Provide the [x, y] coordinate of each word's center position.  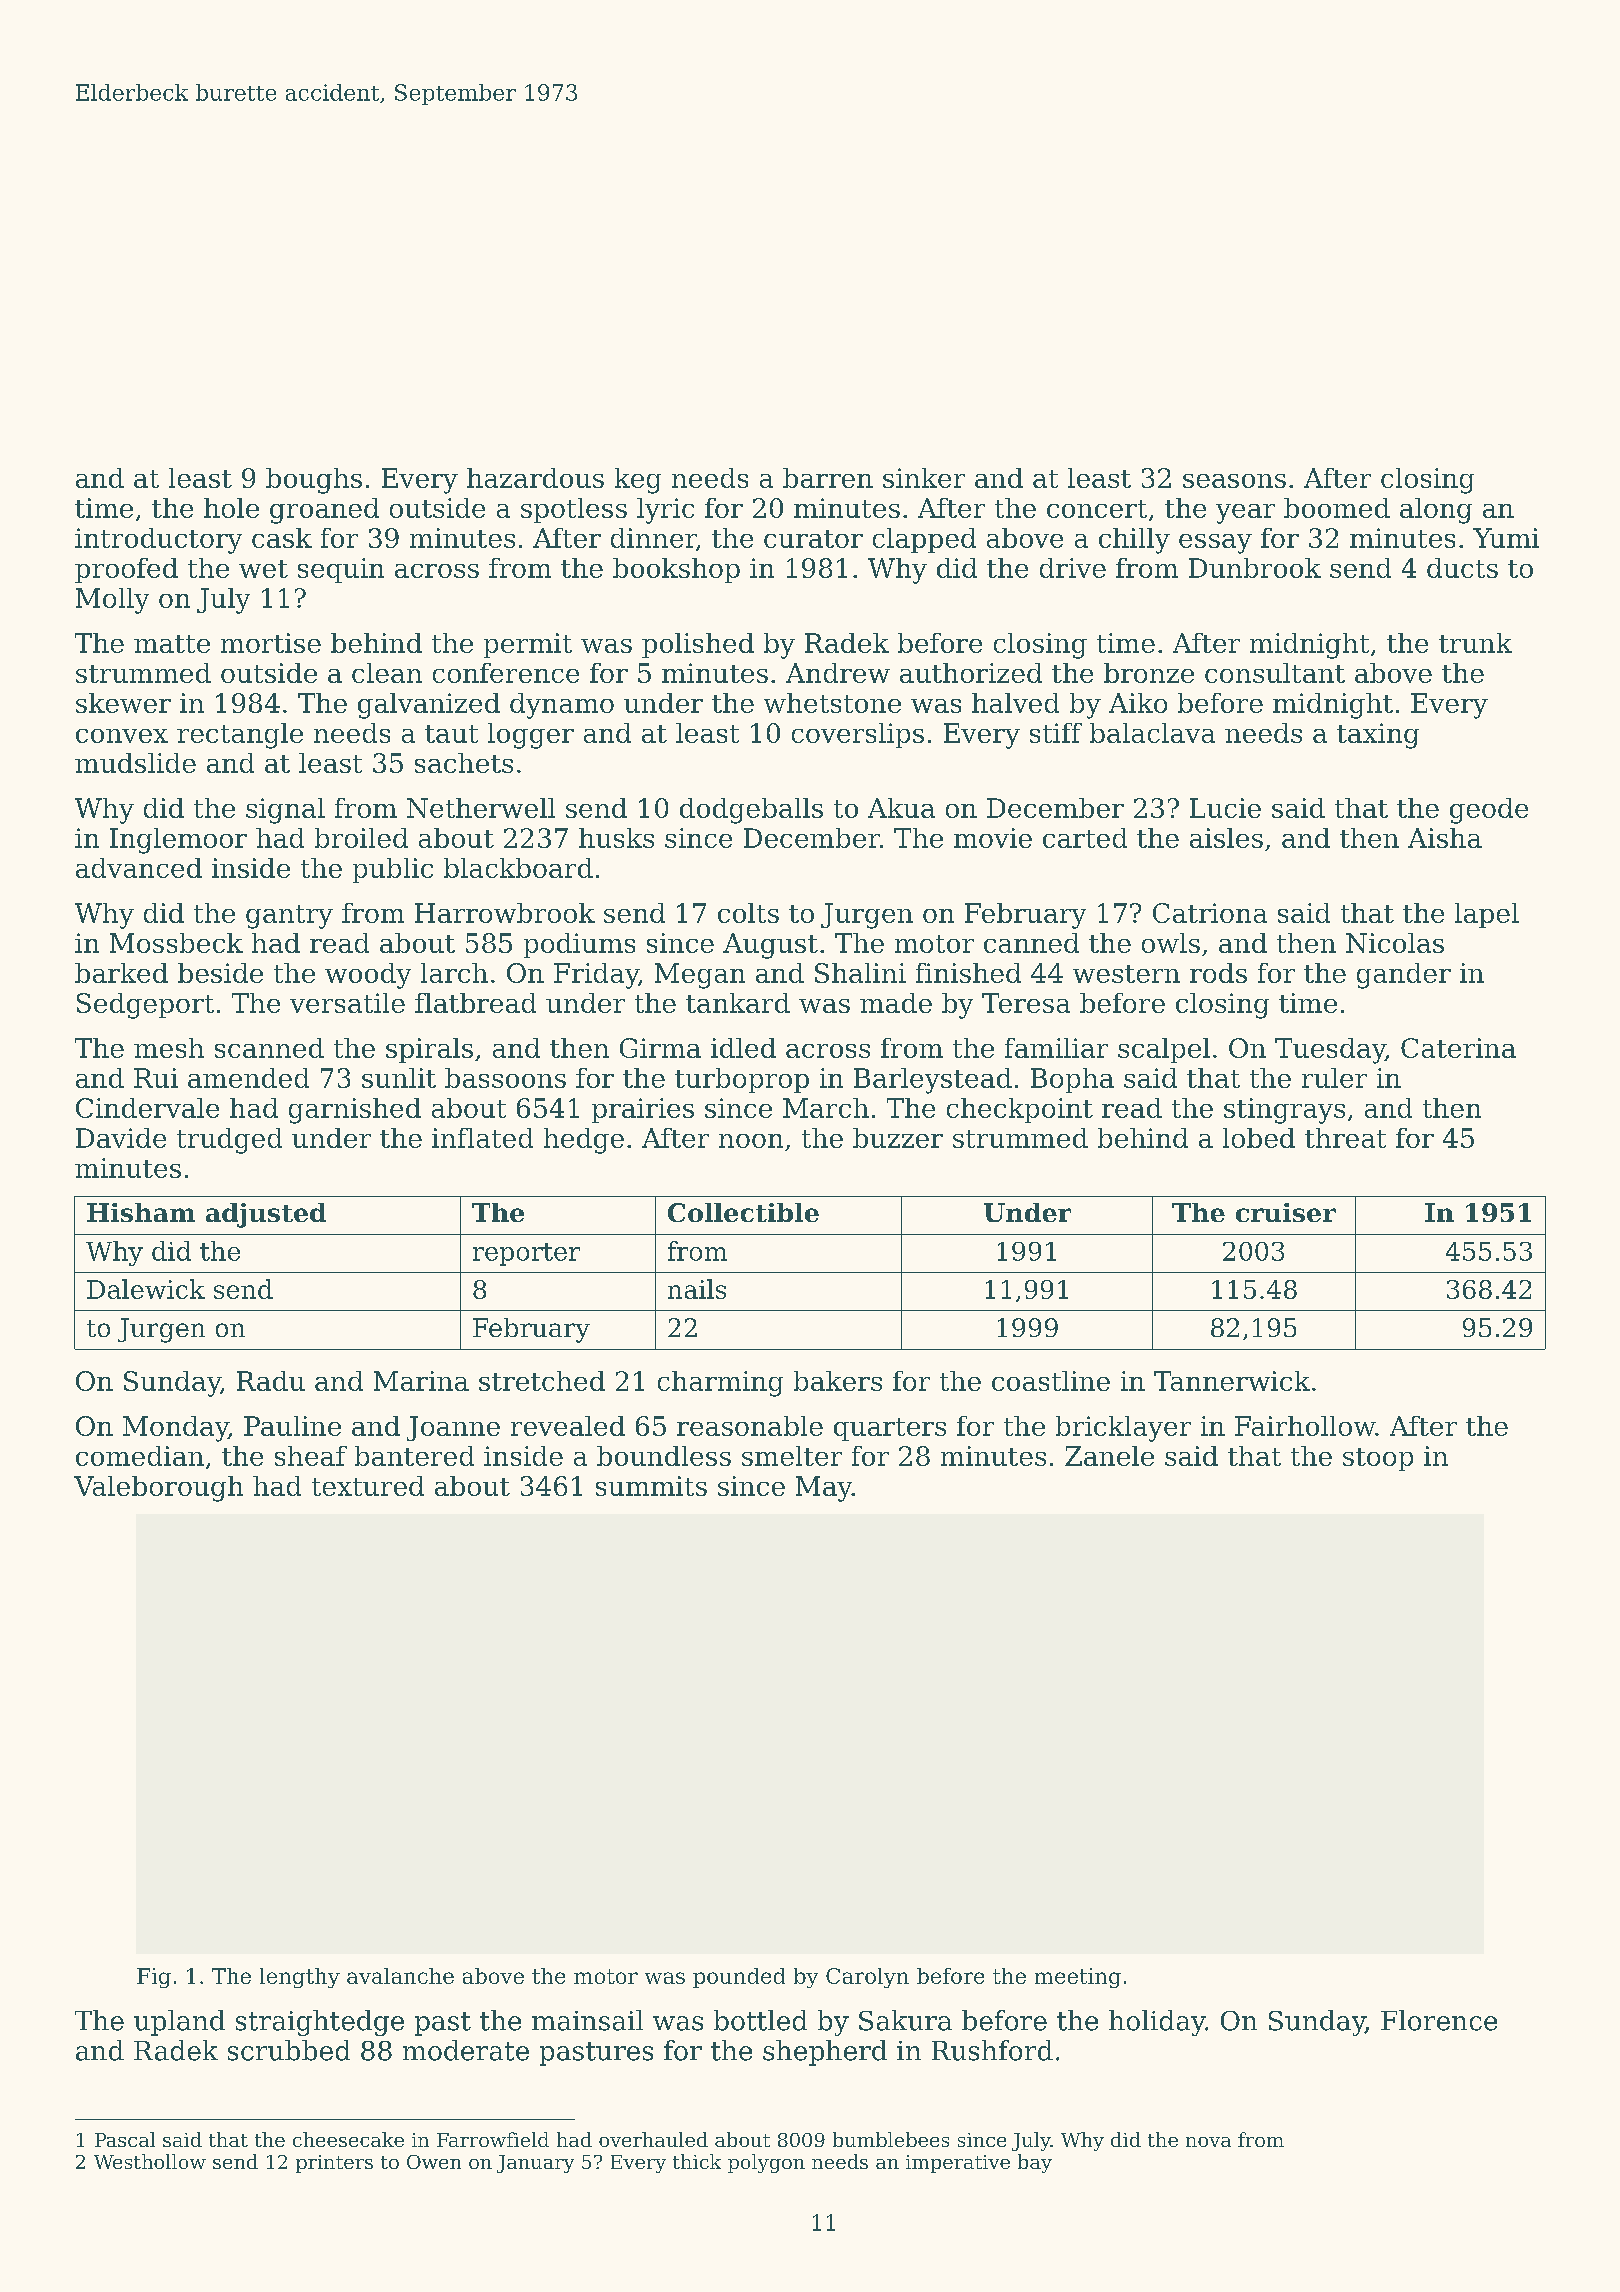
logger [531, 736]
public [393, 870]
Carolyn [867, 1978]
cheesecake [348, 2139]
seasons [1234, 481]
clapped [924, 540]
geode [1489, 811]
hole [231, 508]
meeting [1078, 1978]
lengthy [300, 1978]
